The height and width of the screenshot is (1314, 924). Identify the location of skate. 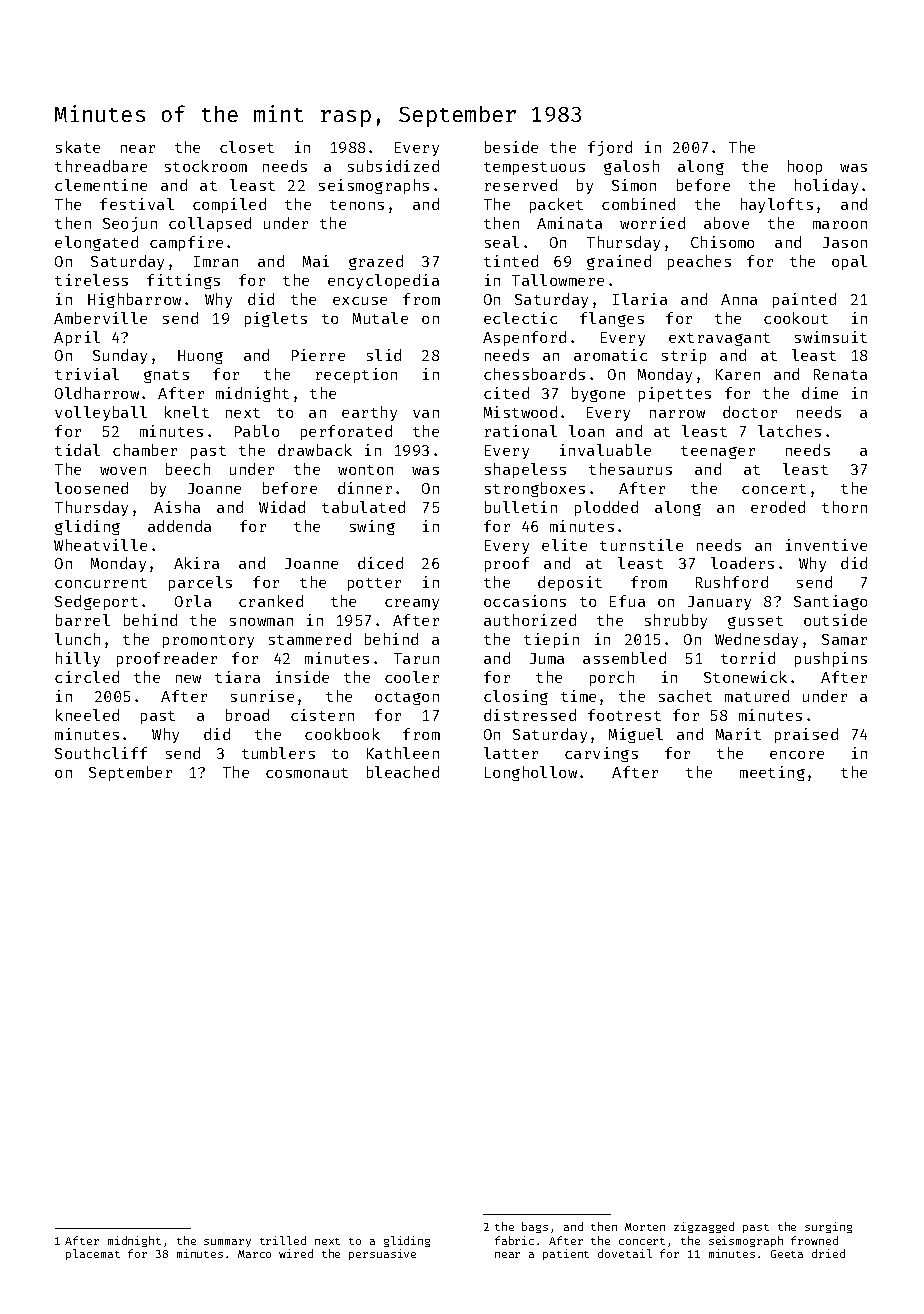
(78, 147).
